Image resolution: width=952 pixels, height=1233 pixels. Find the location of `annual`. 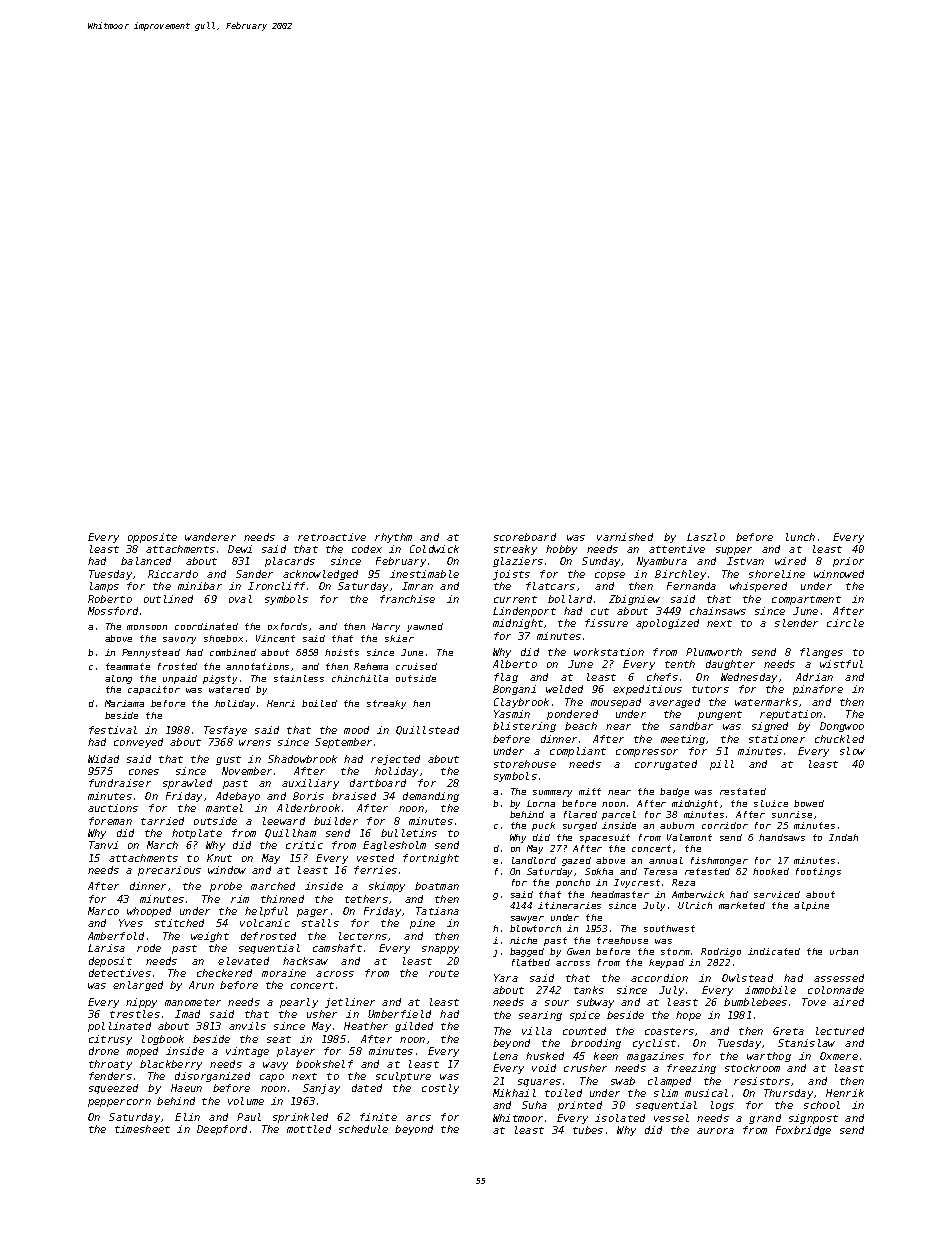

annual is located at coordinates (666, 860).
